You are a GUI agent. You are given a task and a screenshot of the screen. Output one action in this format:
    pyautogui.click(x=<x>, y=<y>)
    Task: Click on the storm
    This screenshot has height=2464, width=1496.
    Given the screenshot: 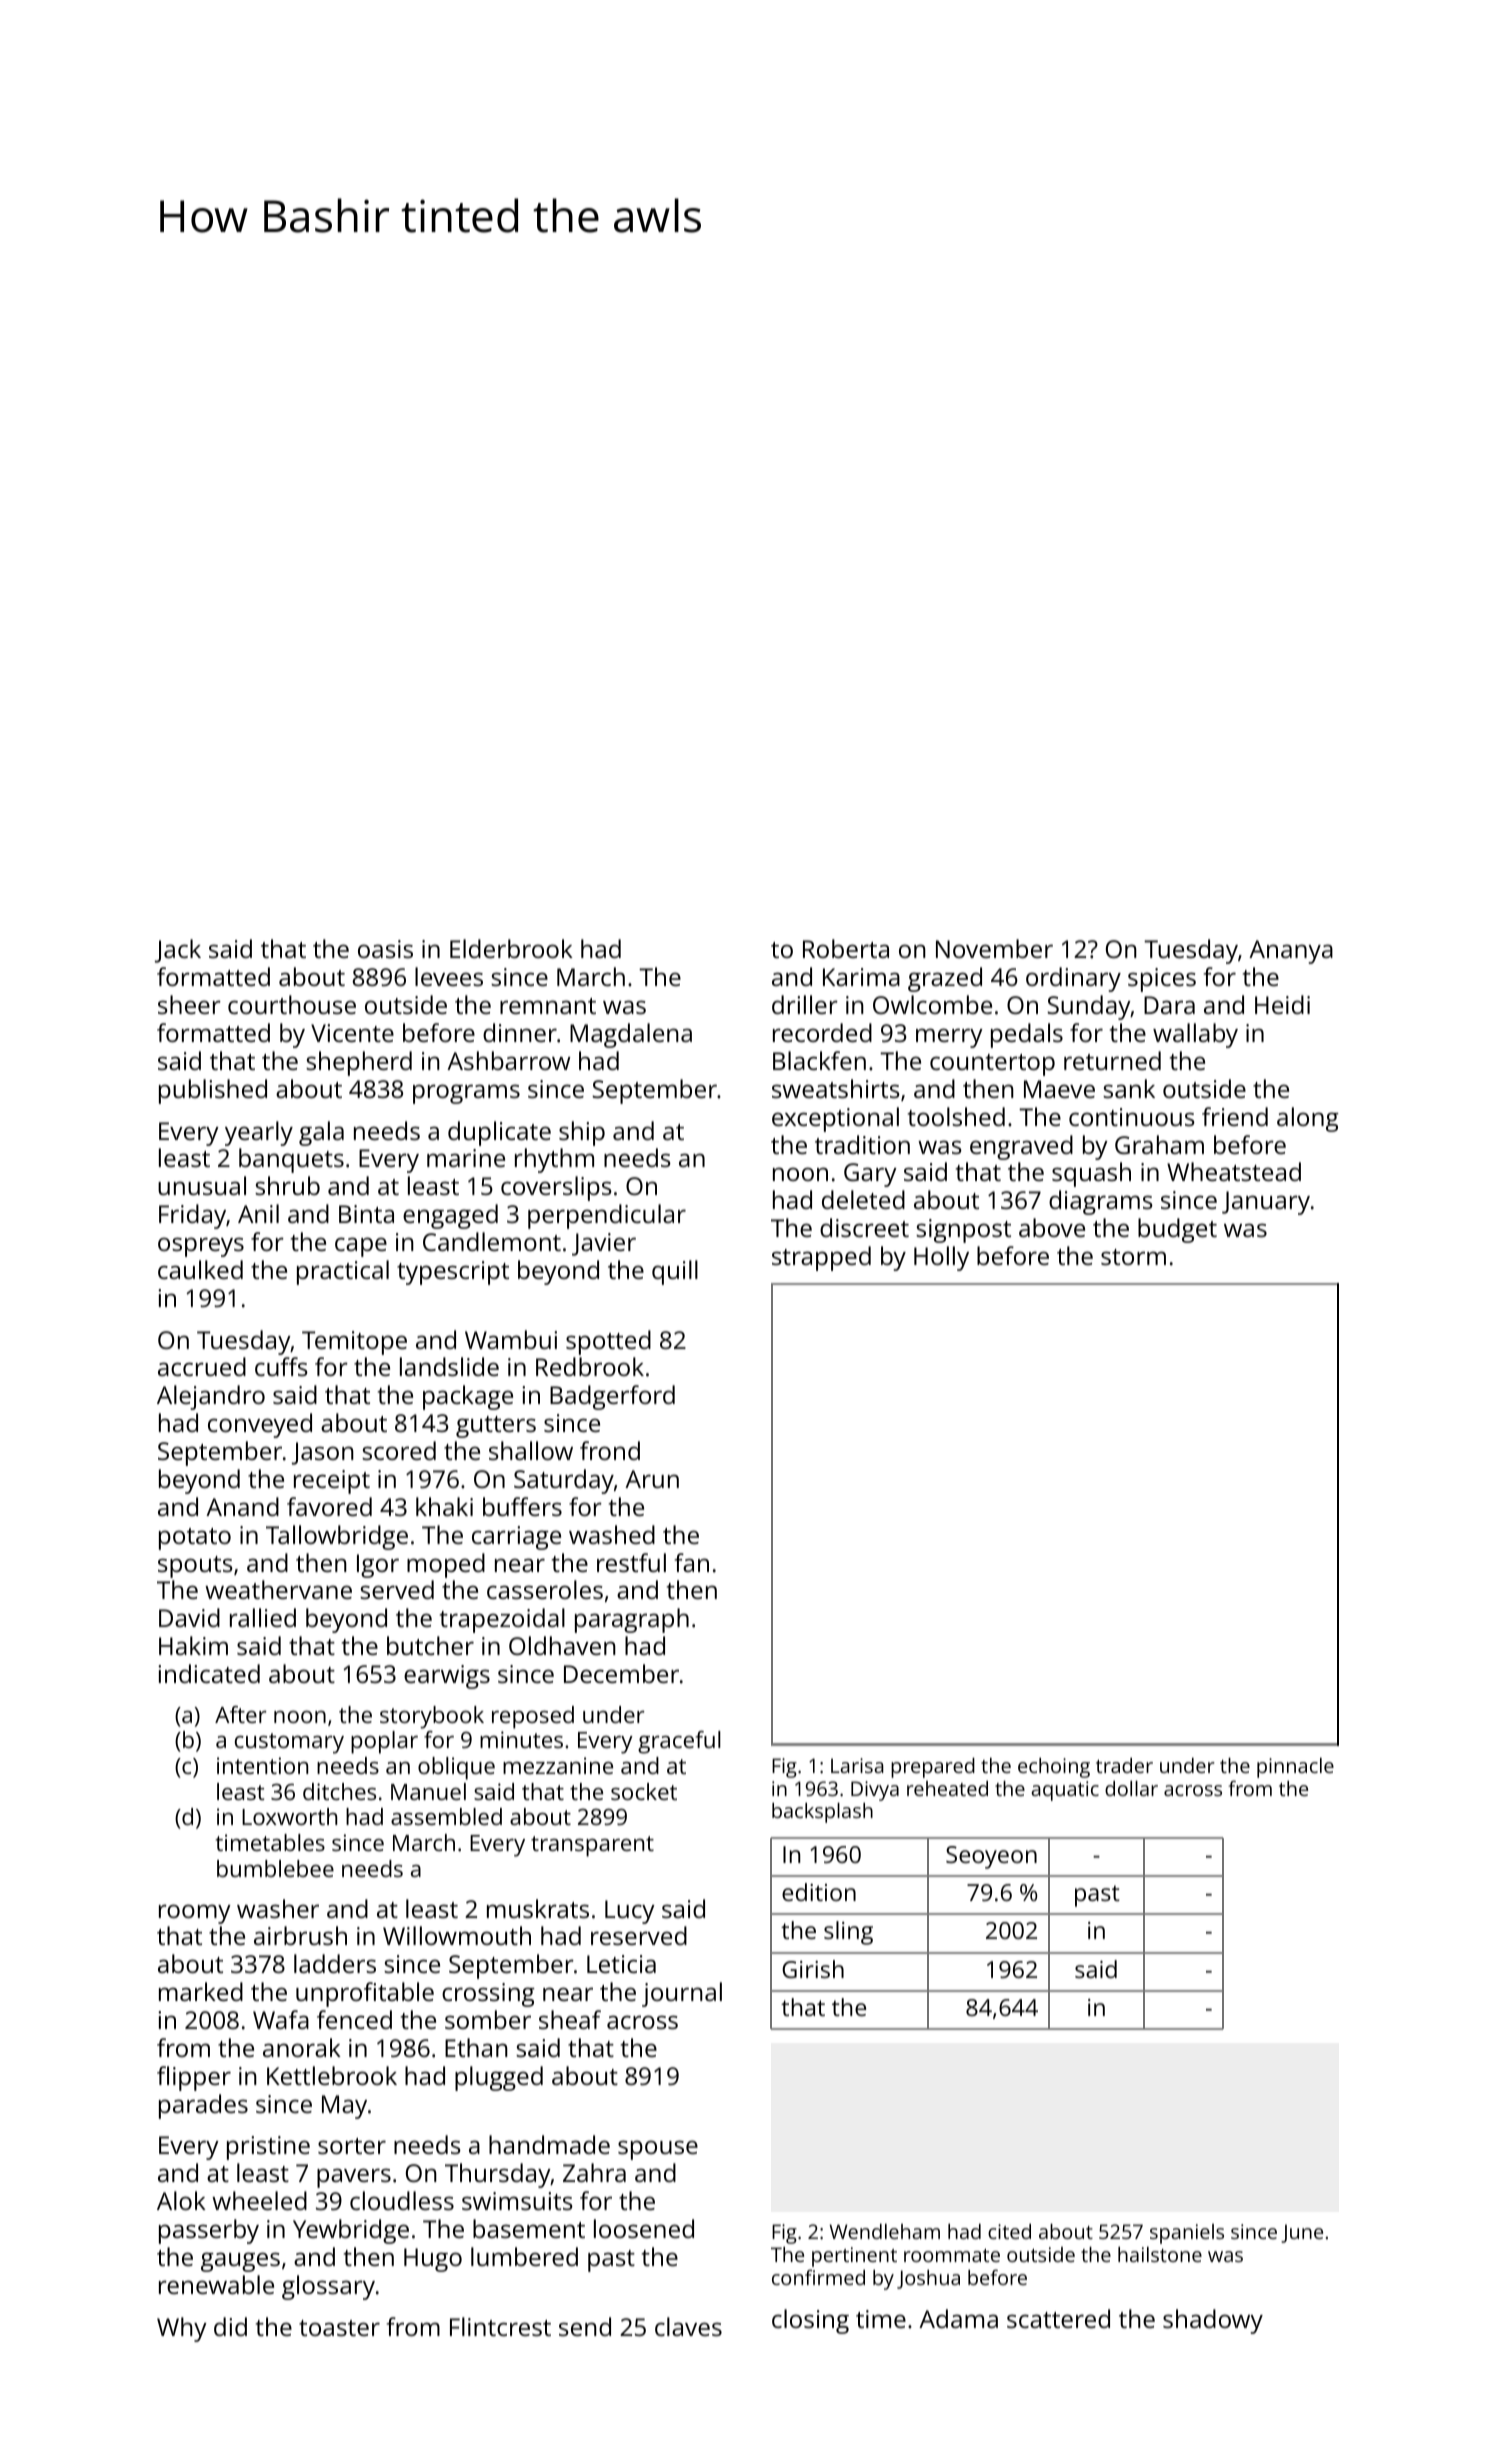 What is the action you would take?
    pyautogui.click(x=1133, y=1257)
